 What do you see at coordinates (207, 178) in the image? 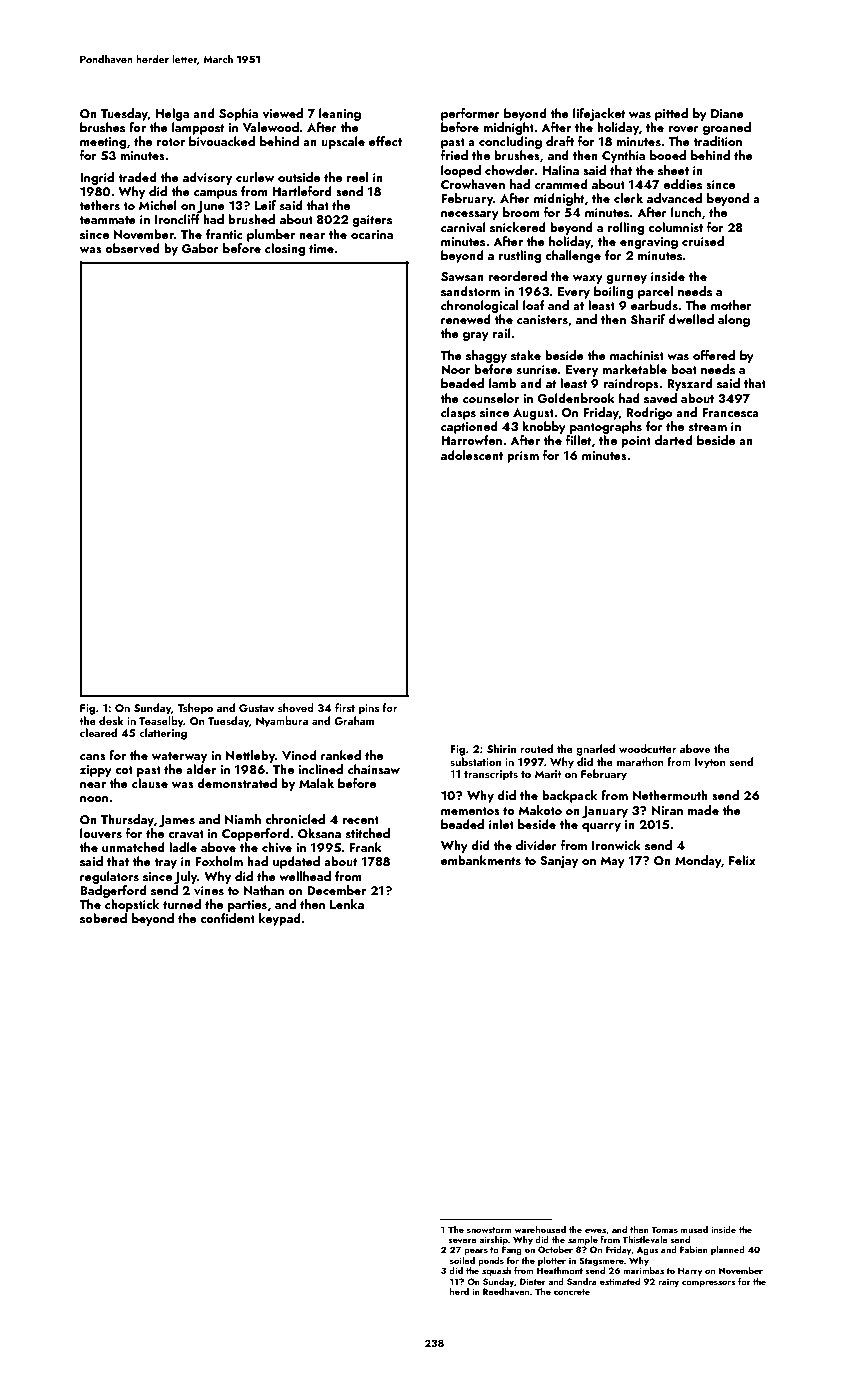
I see `advisory` at bounding box center [207, 178].
